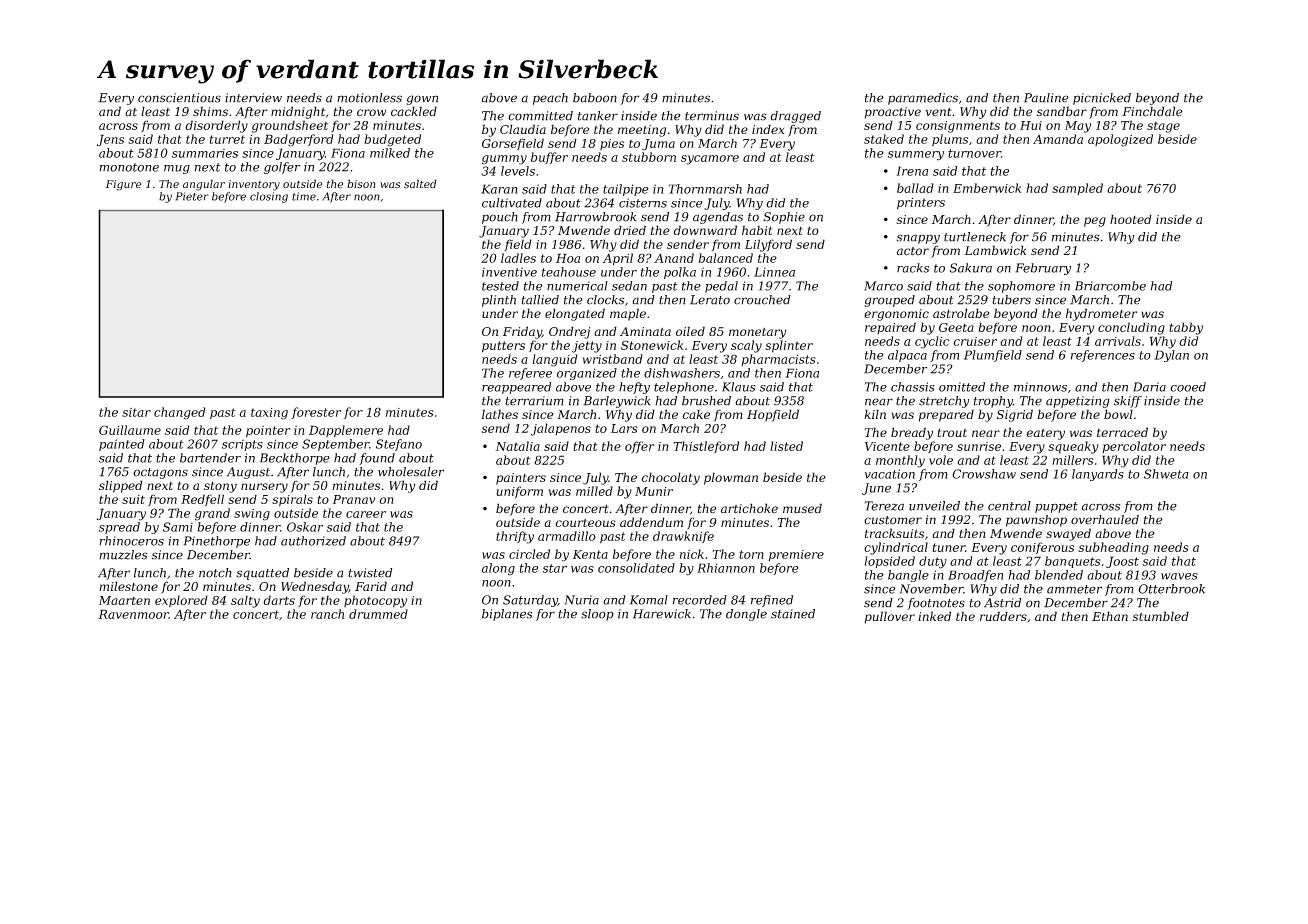 The width and height of the screenshot is (1308, 924). What do you see at coordinates (605, 300) in the screenshot?
I see `clocks` at bounding box center [605, 300].
